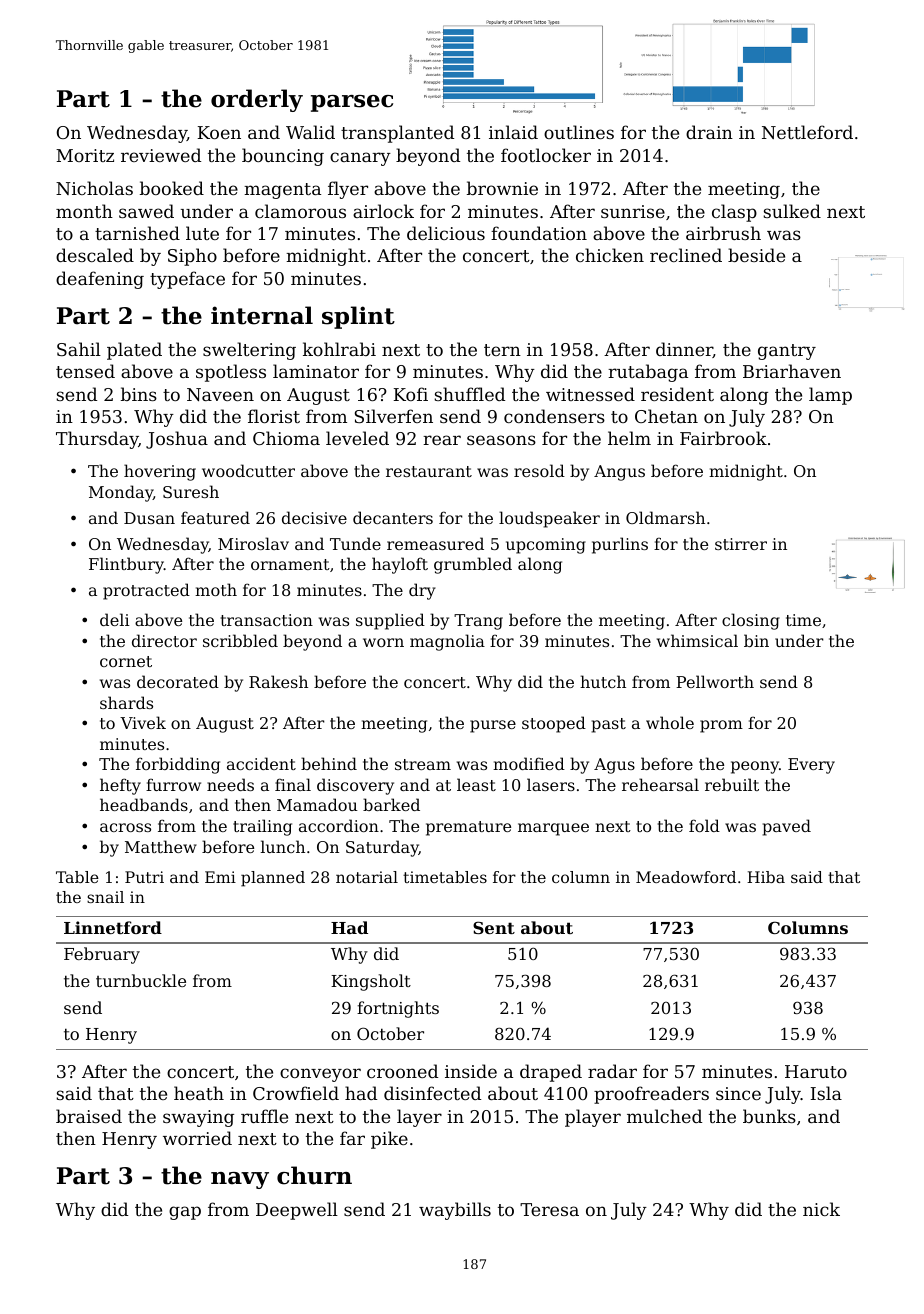 The image size is (924, 1314). What do you see at coordinates (792, 211) in the image?
I see `sulked` at bounding box center [792, 211].
